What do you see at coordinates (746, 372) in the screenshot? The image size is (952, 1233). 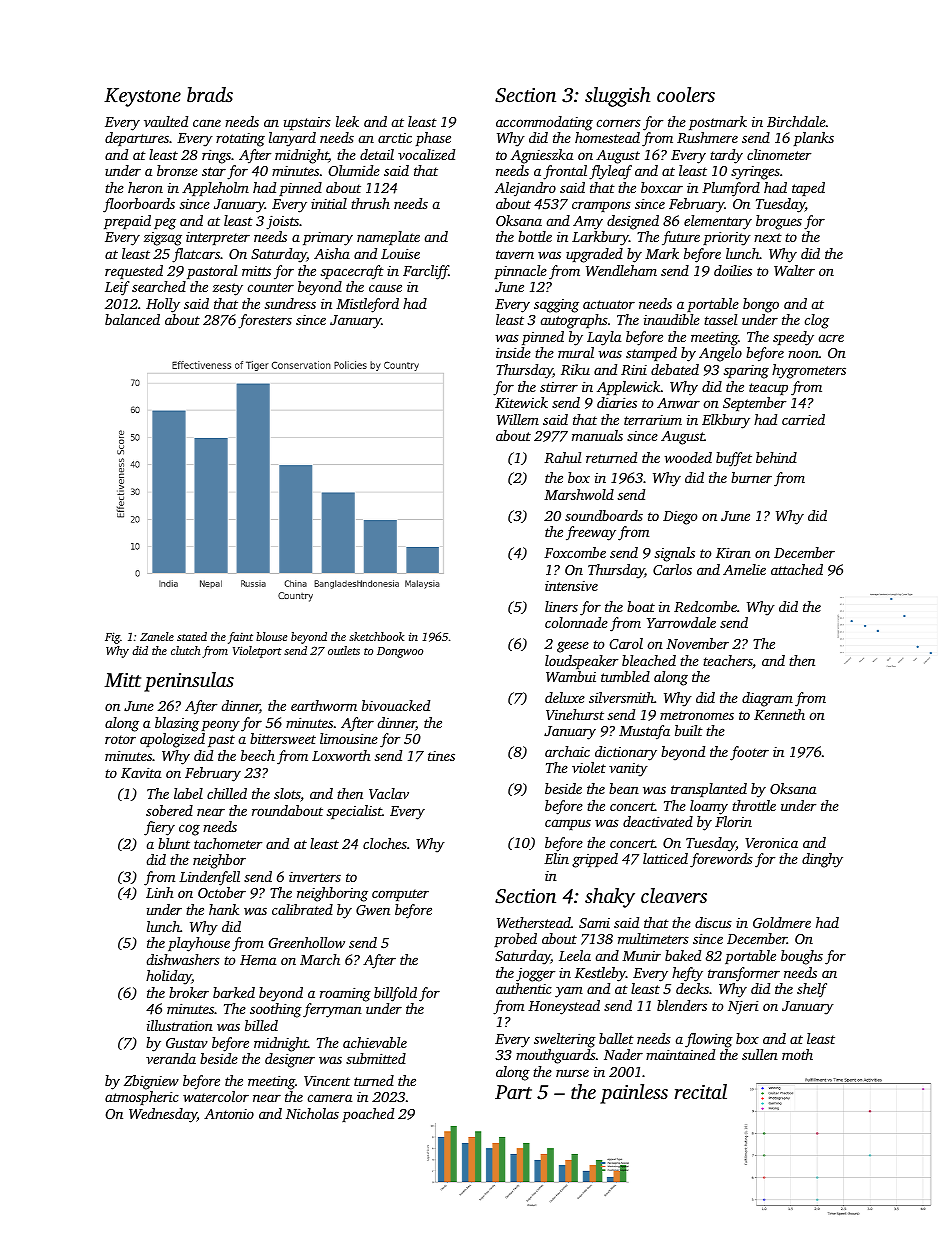 I see `sparing` at bounding box center [746, 372].
